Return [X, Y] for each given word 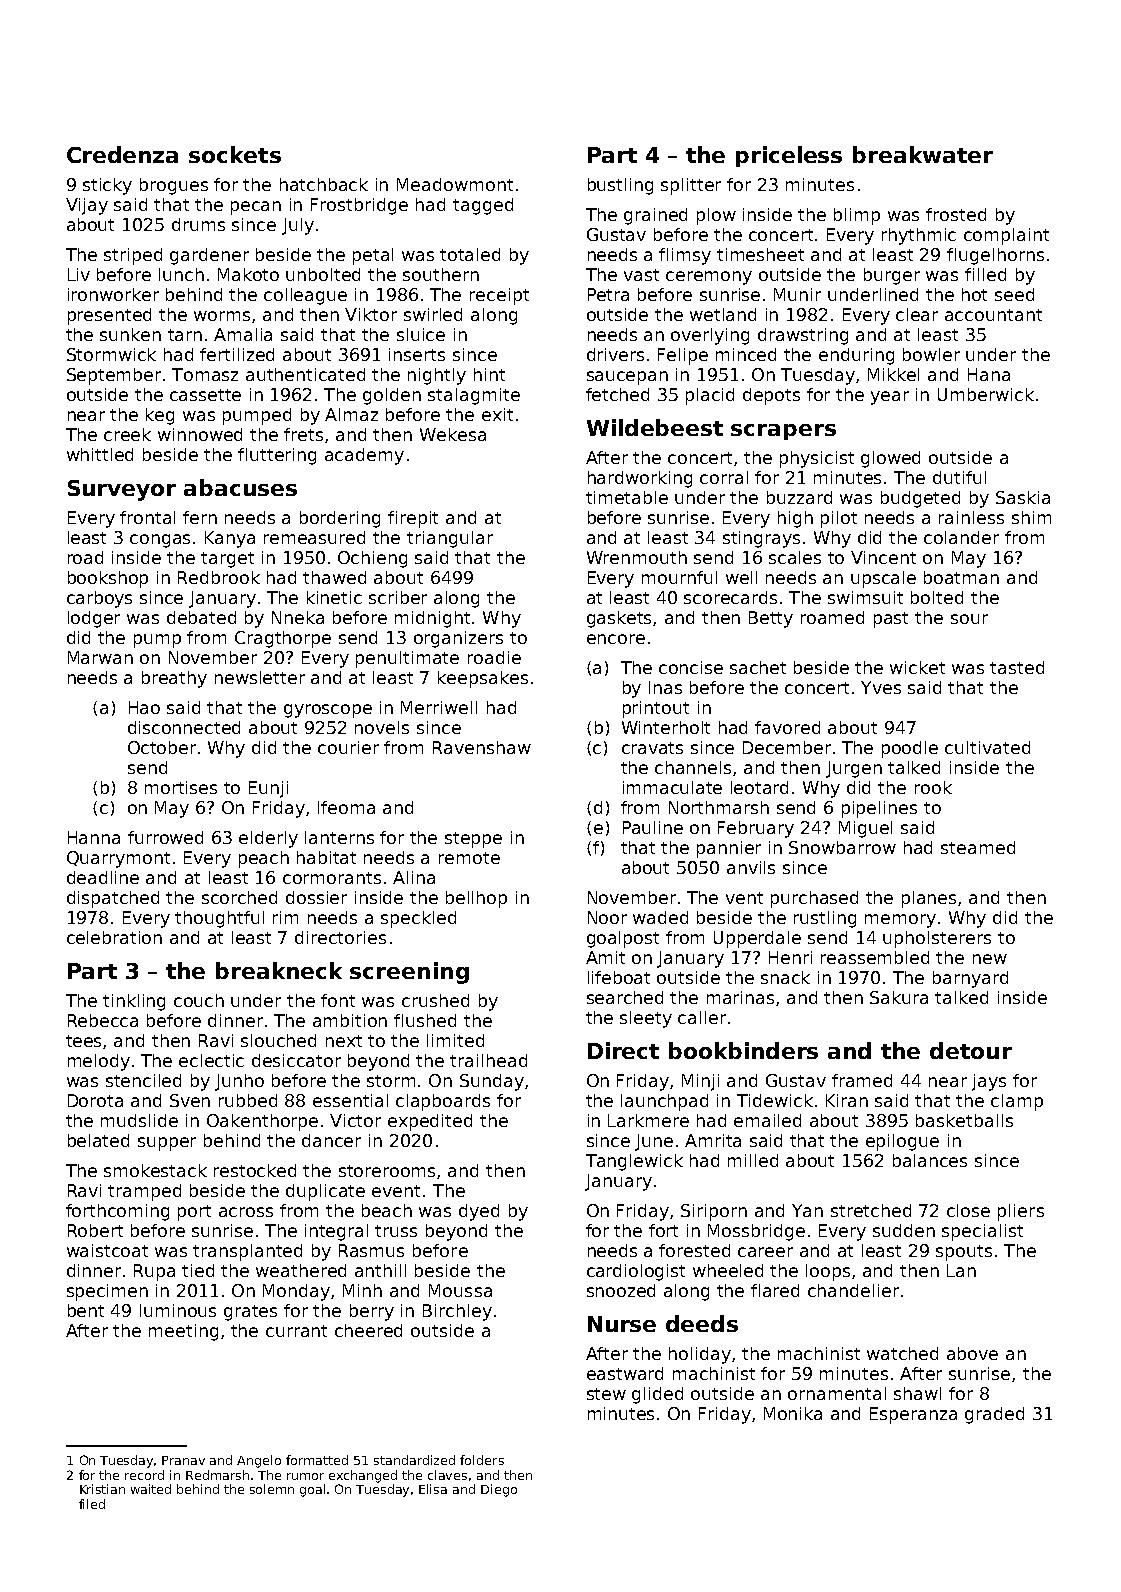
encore [616, 639]
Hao [144, 707]
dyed [479, 1212]
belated [98, 1140]
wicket [917, 667]
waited [151, 1489]
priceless [789, 156]
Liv [79, 274]
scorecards [730, 597]
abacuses [240, 487]
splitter [691, 186]
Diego [499, 1490]
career [765, 1252]
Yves [881, 687]
